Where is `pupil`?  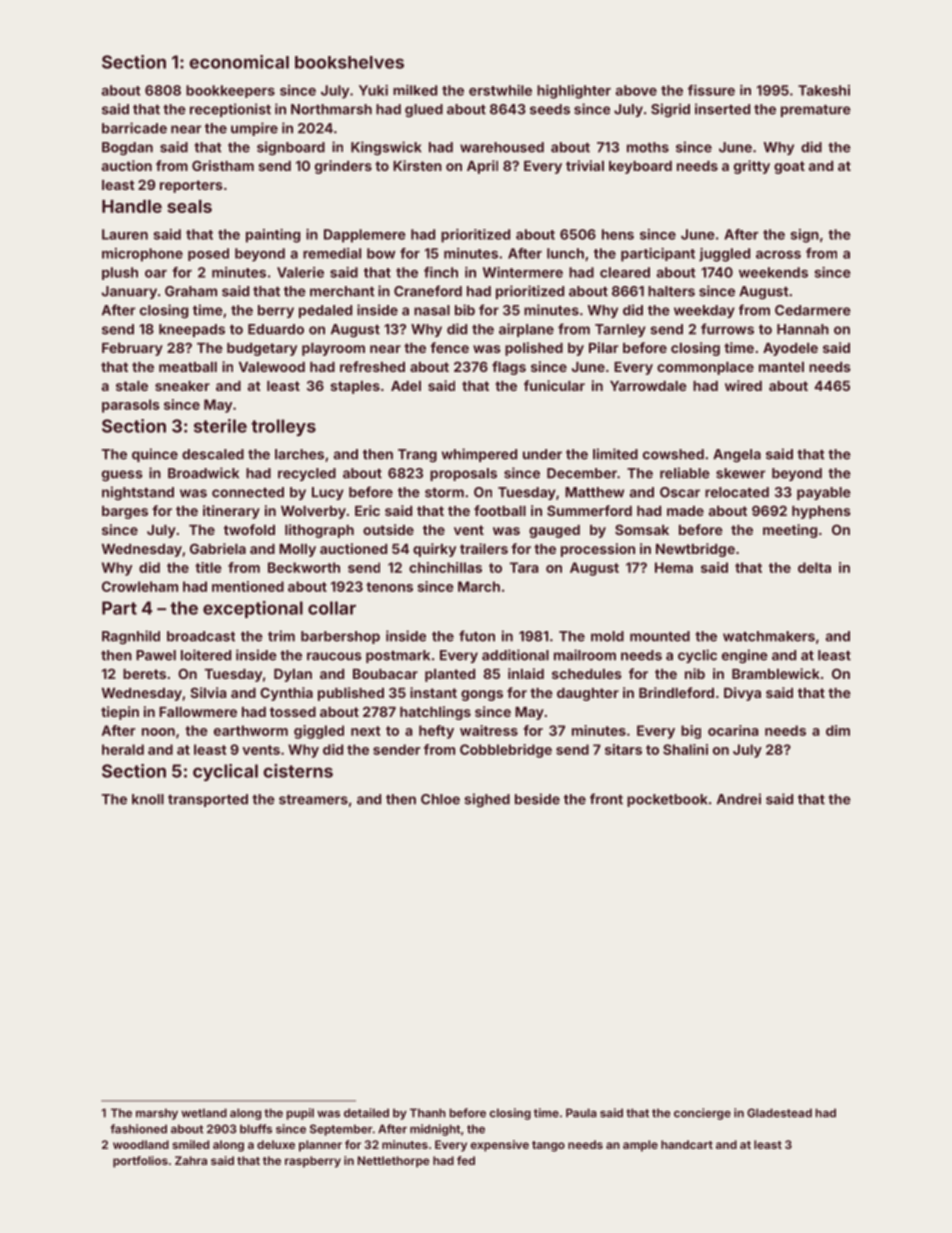 pupil is located at coordinates (300, 1114).
